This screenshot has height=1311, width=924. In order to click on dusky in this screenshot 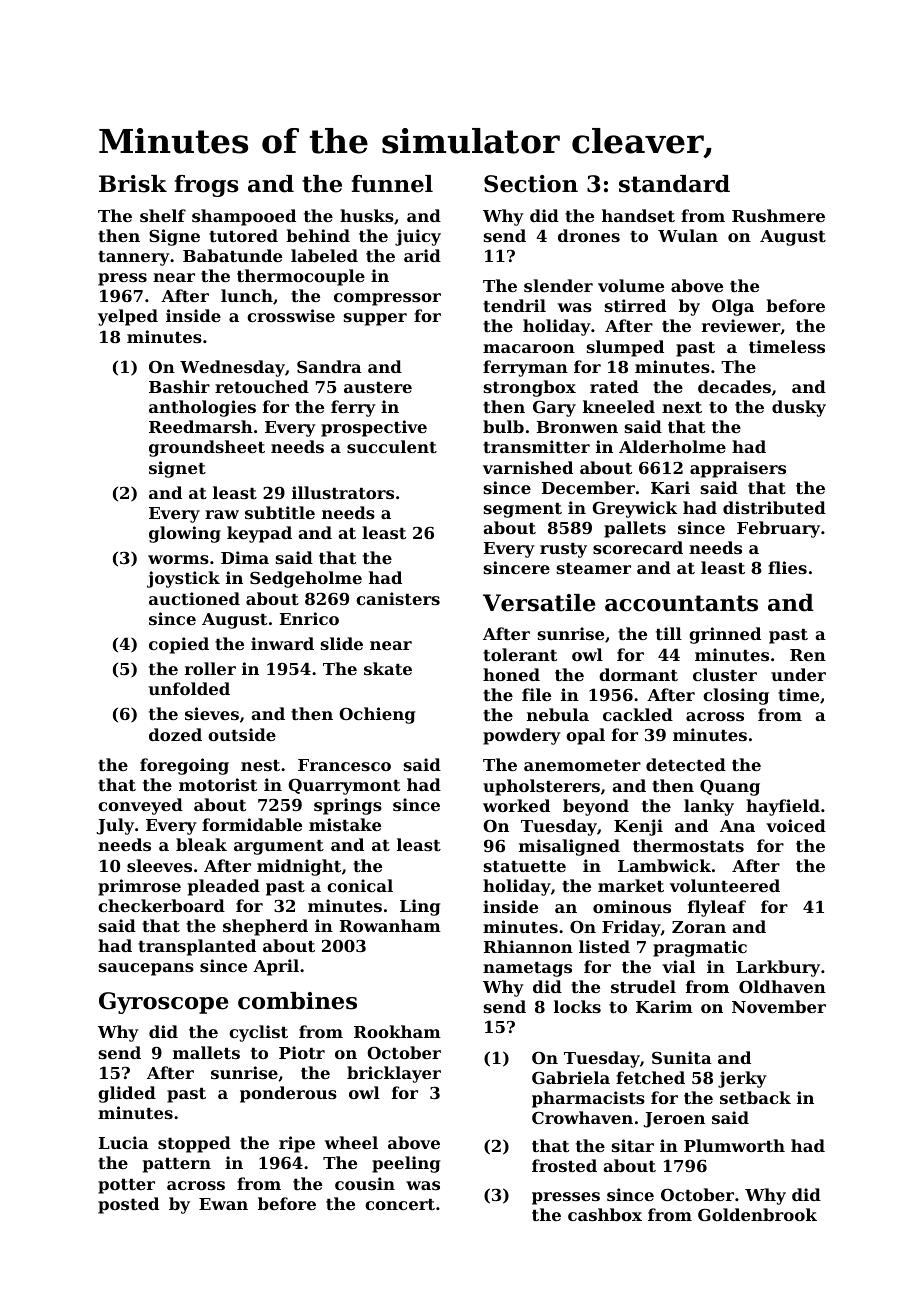, I will do `click(799, 408)`.
